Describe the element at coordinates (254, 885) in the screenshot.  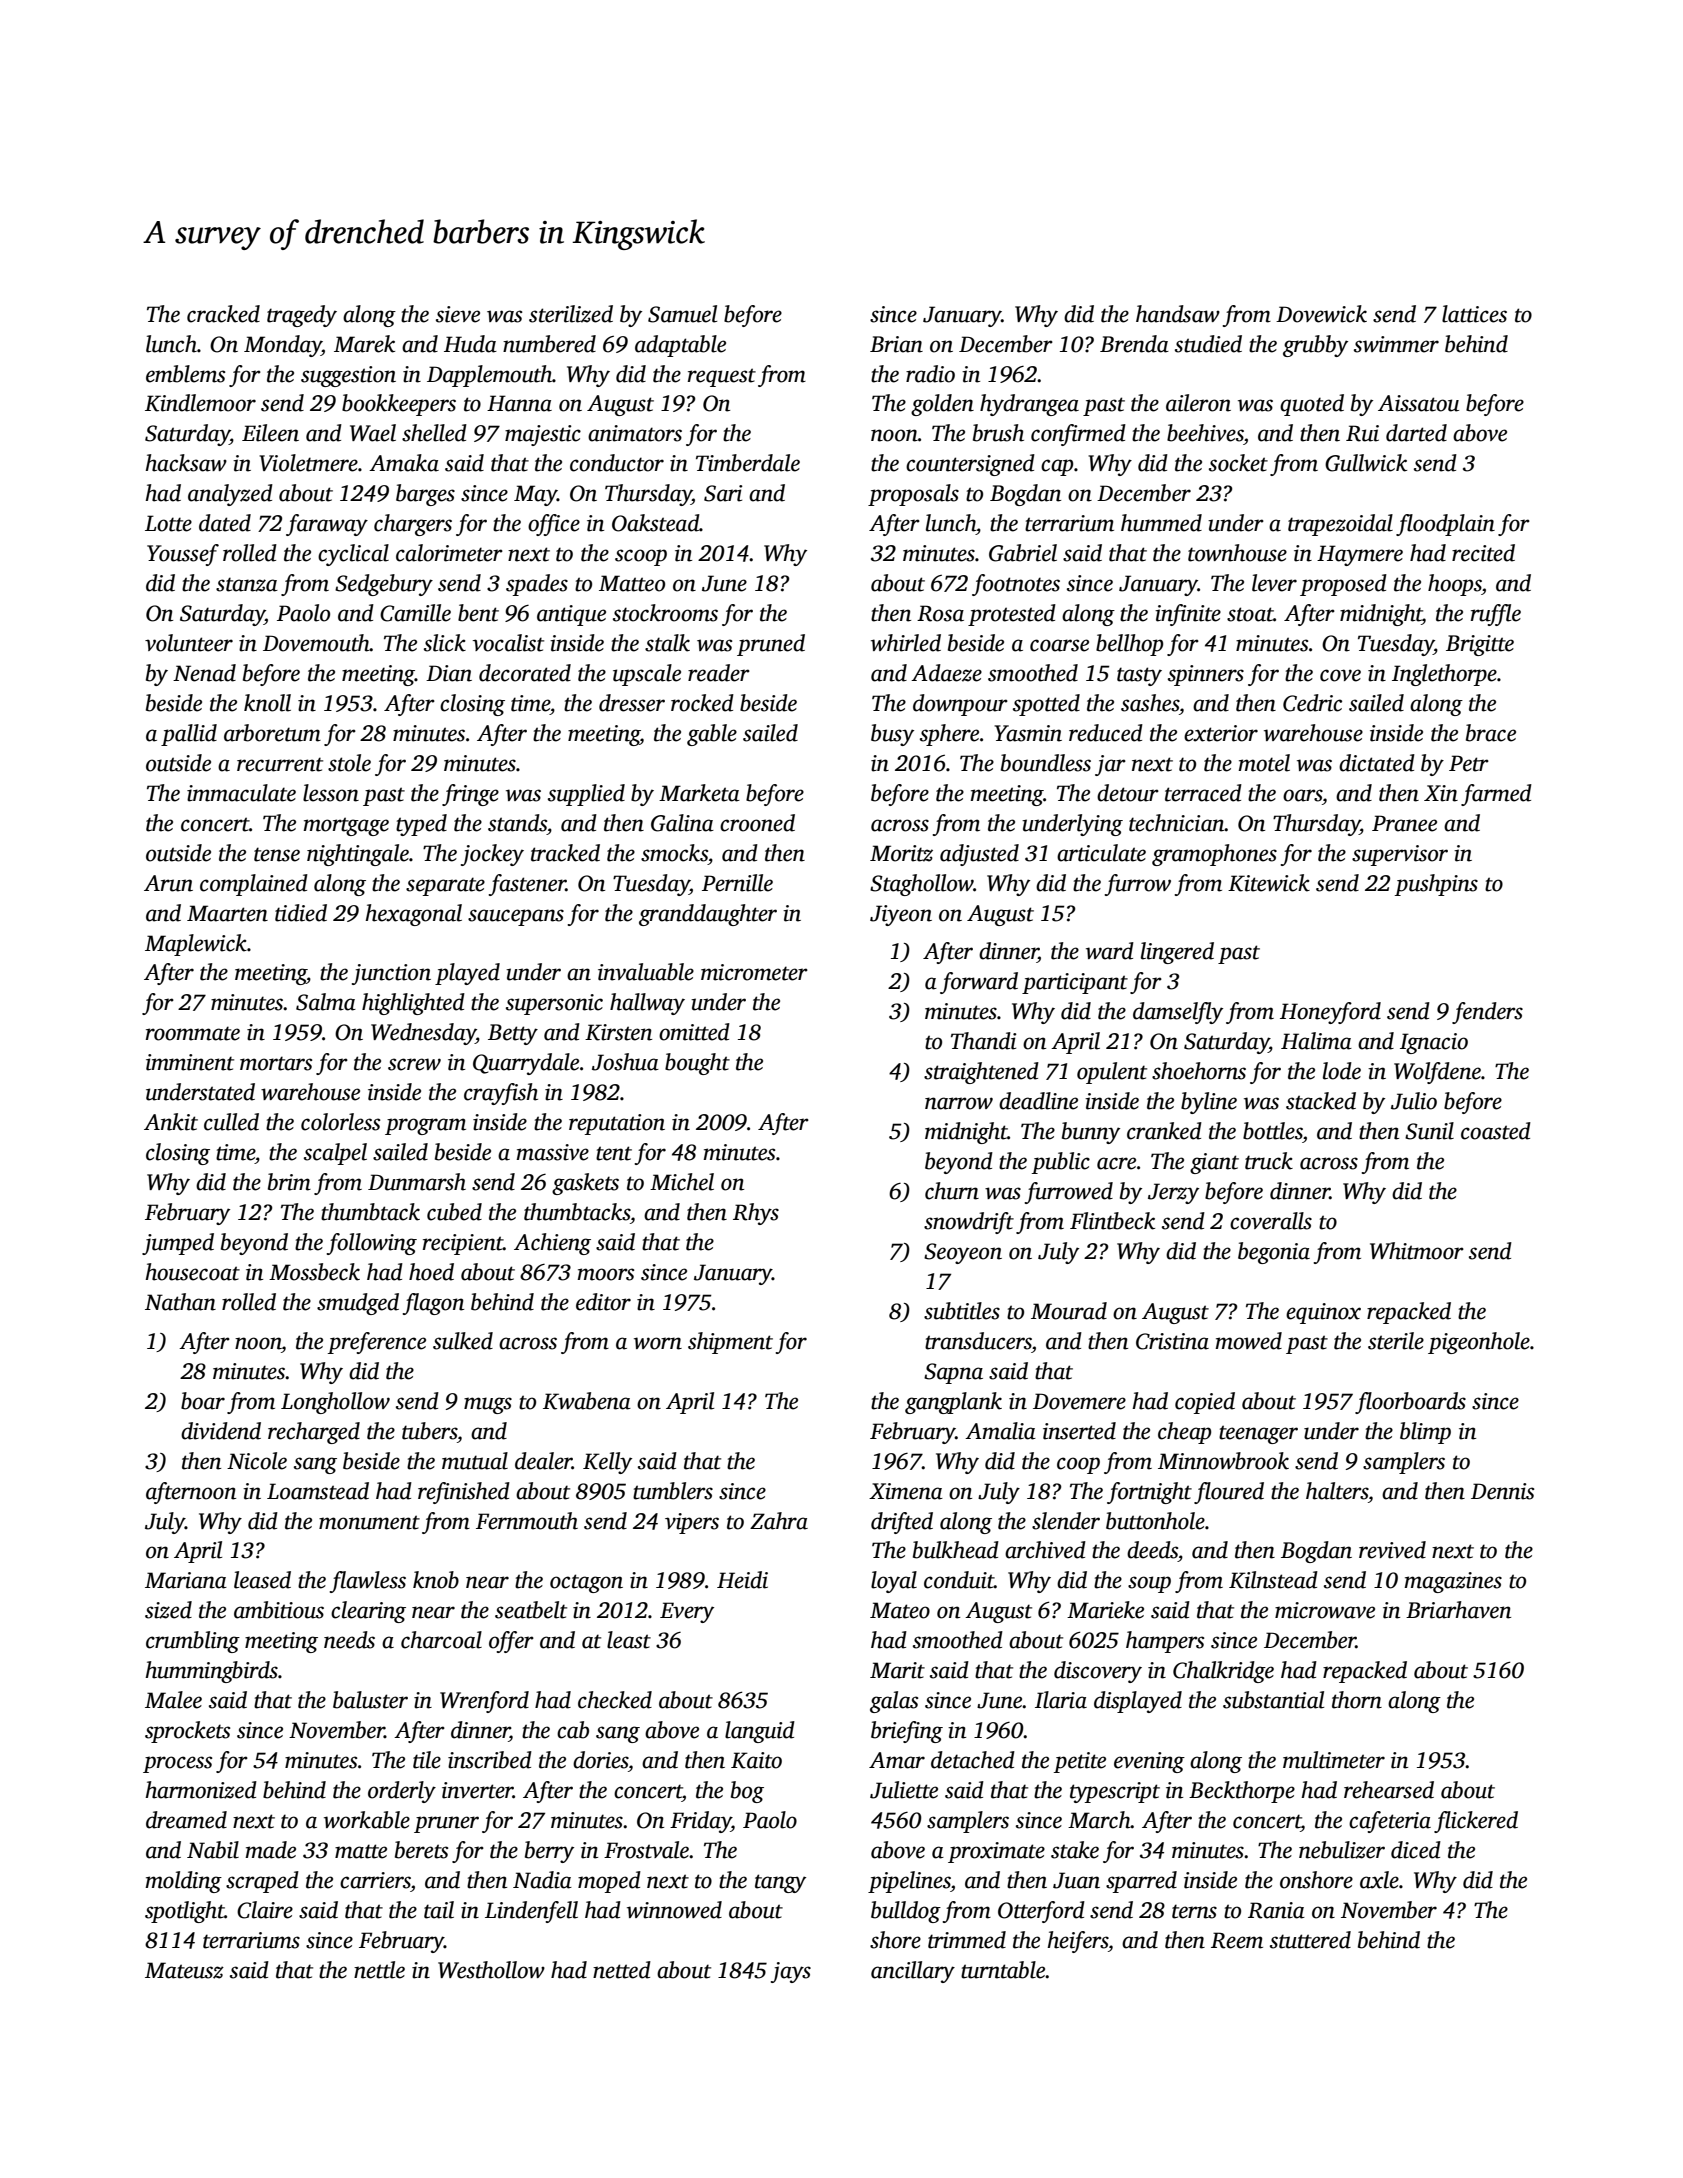
I see `complained` at that location.
